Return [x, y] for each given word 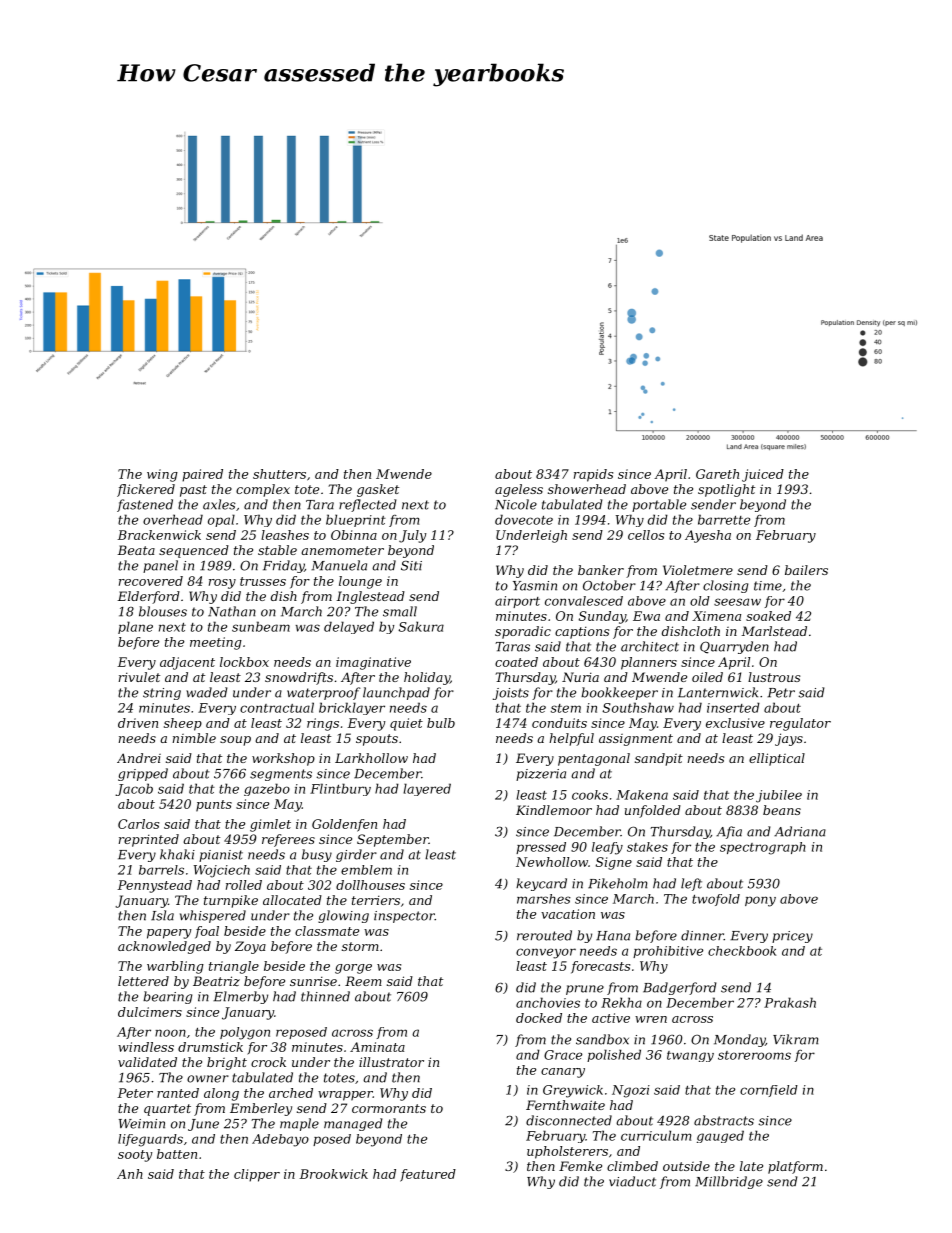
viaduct [632, 1181]
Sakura [421, 626]
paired [202, 475]
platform [795, 1167]
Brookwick [333, 1174]
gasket [378, 490]
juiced [763, 475]
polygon [245, 1033]
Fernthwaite [565, 1105]
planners [649, 663]
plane [135, 627]
